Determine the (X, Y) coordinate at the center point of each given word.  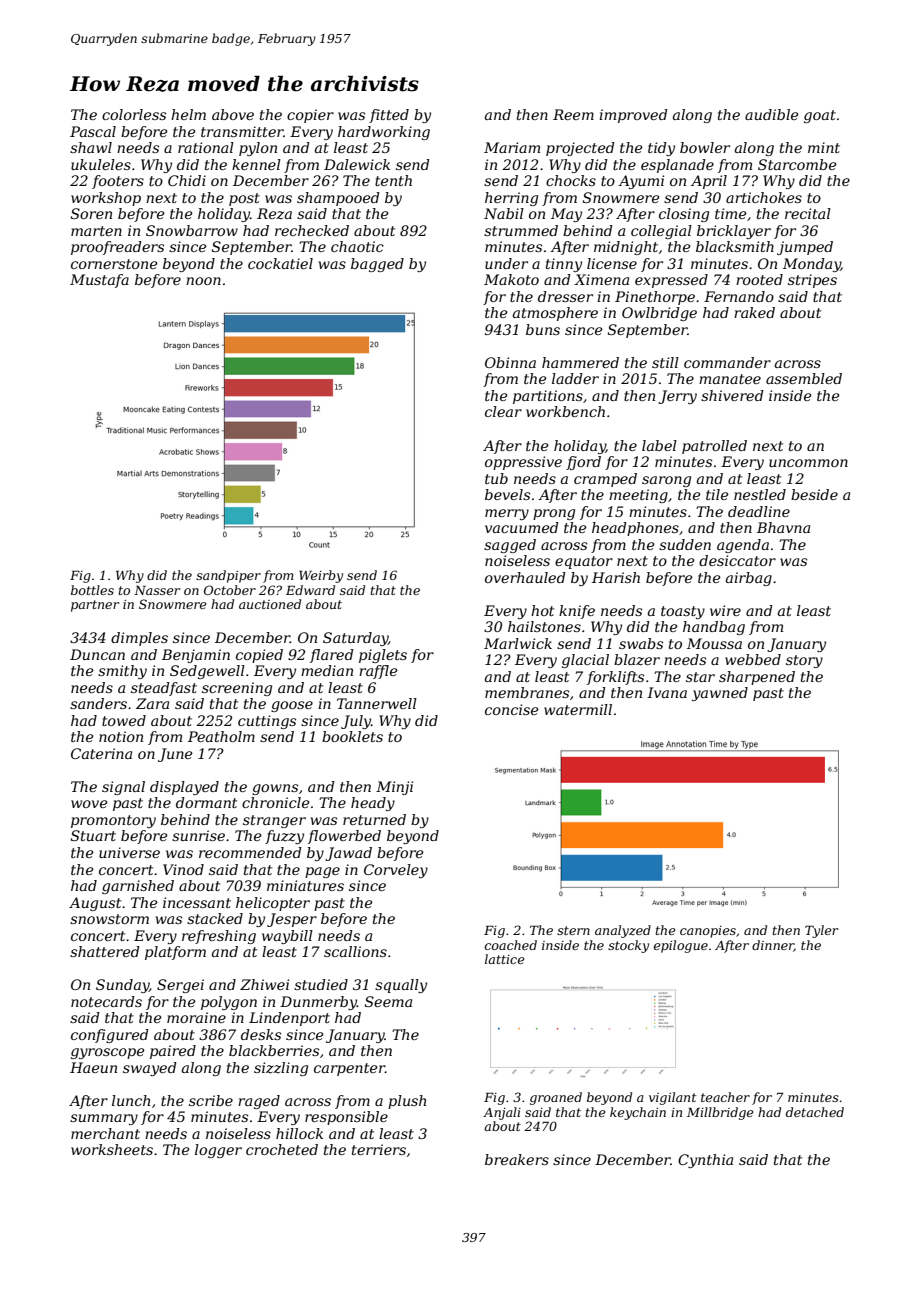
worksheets (112, 1149)
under (506, 263)
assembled (804, 378)
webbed (753, 659)
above (233, 114)
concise (511, 709)
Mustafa (99, 281)
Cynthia (705, 1161)
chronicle (275, 802)
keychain (638, 1113)
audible (771, 114)
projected (580, 149)
